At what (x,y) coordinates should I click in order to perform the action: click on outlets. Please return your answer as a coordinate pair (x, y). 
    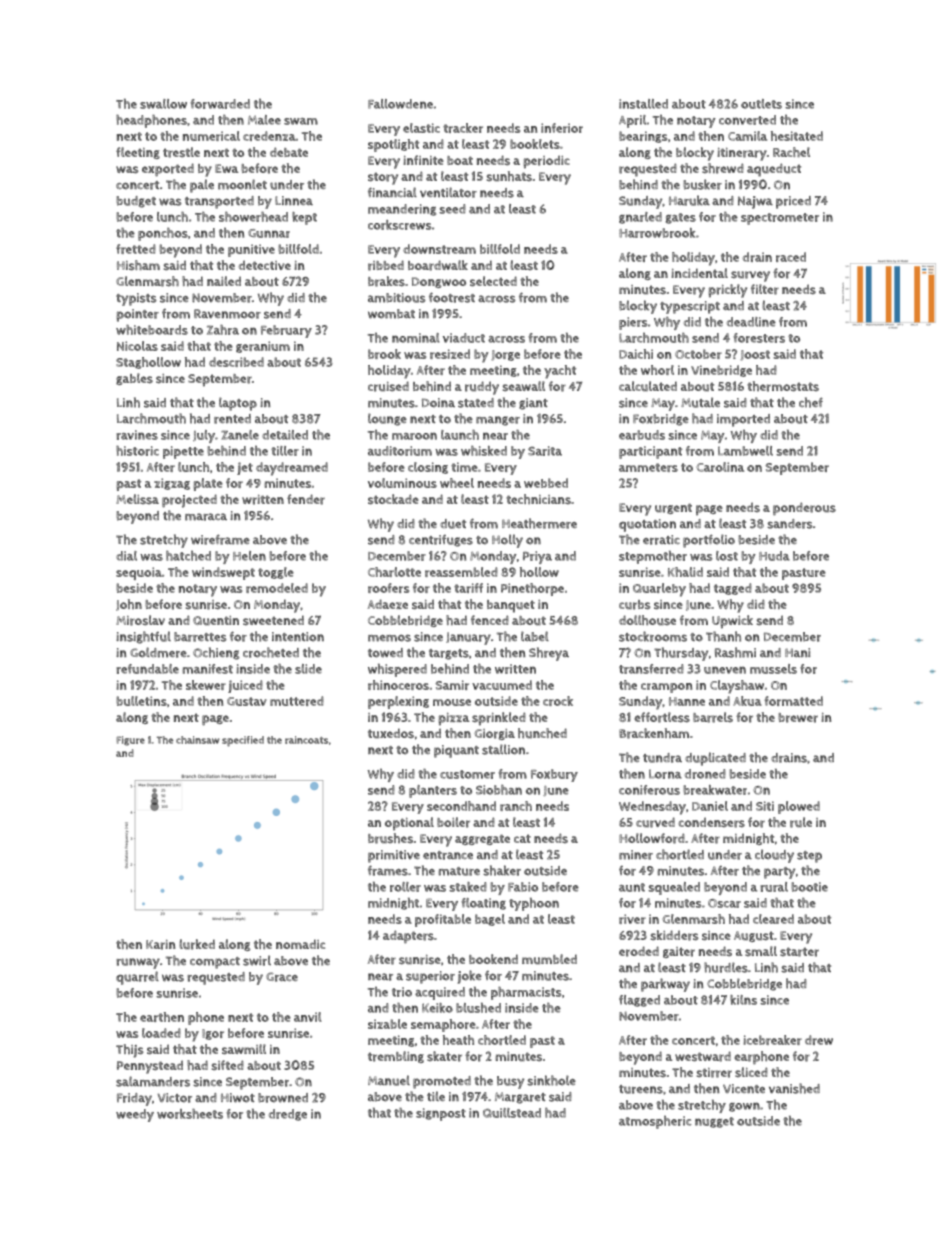
    Looking at the image, I should click on (761, 104).
